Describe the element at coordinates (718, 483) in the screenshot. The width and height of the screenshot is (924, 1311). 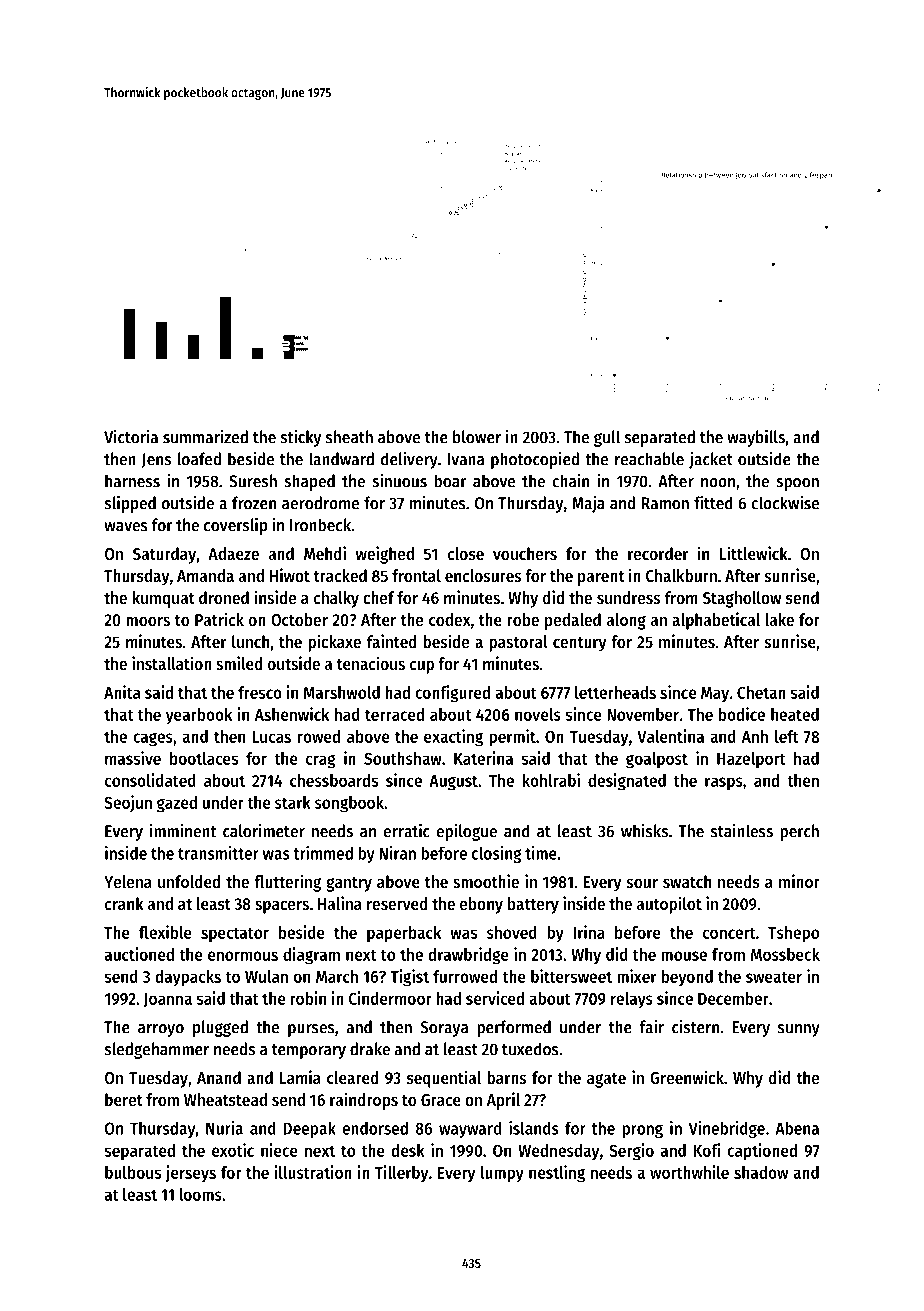
I see `noon` at that location.
